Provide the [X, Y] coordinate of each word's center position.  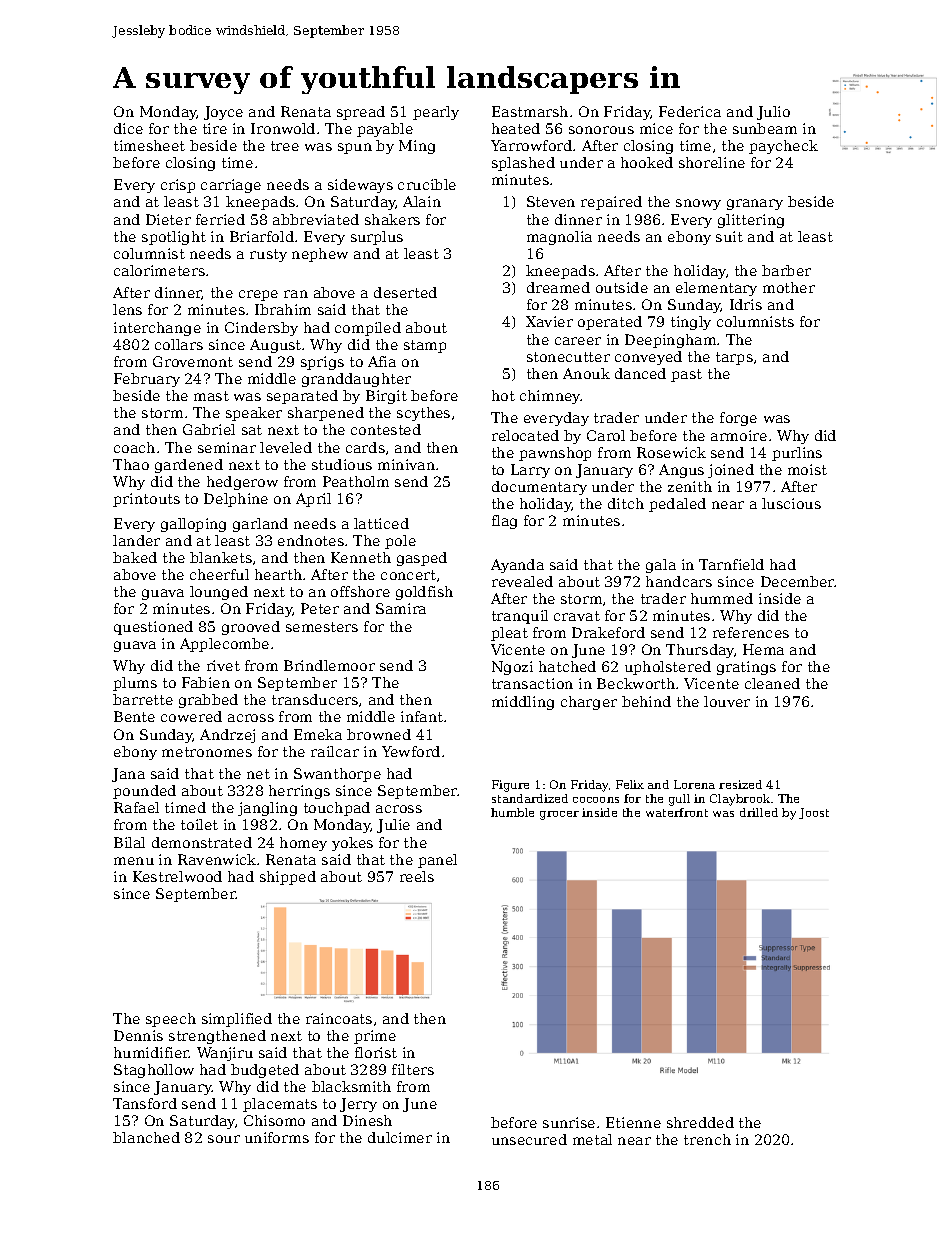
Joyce [223, 113]
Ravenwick [217, 859]
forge [738, 419]
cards [365, 447]
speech [171, 1020]
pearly [436, 113]
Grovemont [193, 361]
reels [417, 876]
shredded [700, 1122]
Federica [690, 111]
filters [413, 1069]
